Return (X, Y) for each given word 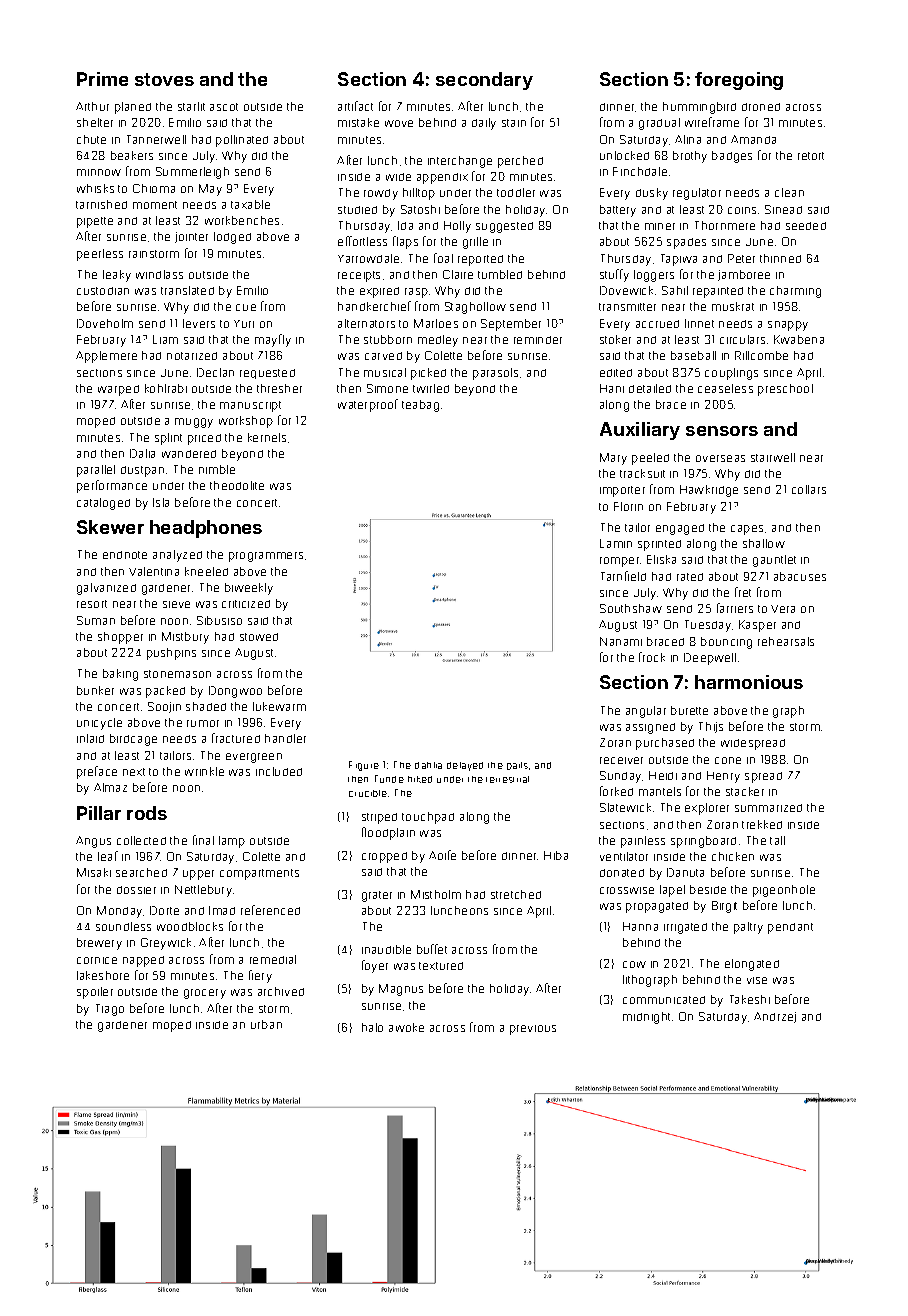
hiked (420, 779)
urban (266, 1024)
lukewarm (279, 706)
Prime (102, 79)
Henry (723, 777)
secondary (484, 81)
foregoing (739, 81)
